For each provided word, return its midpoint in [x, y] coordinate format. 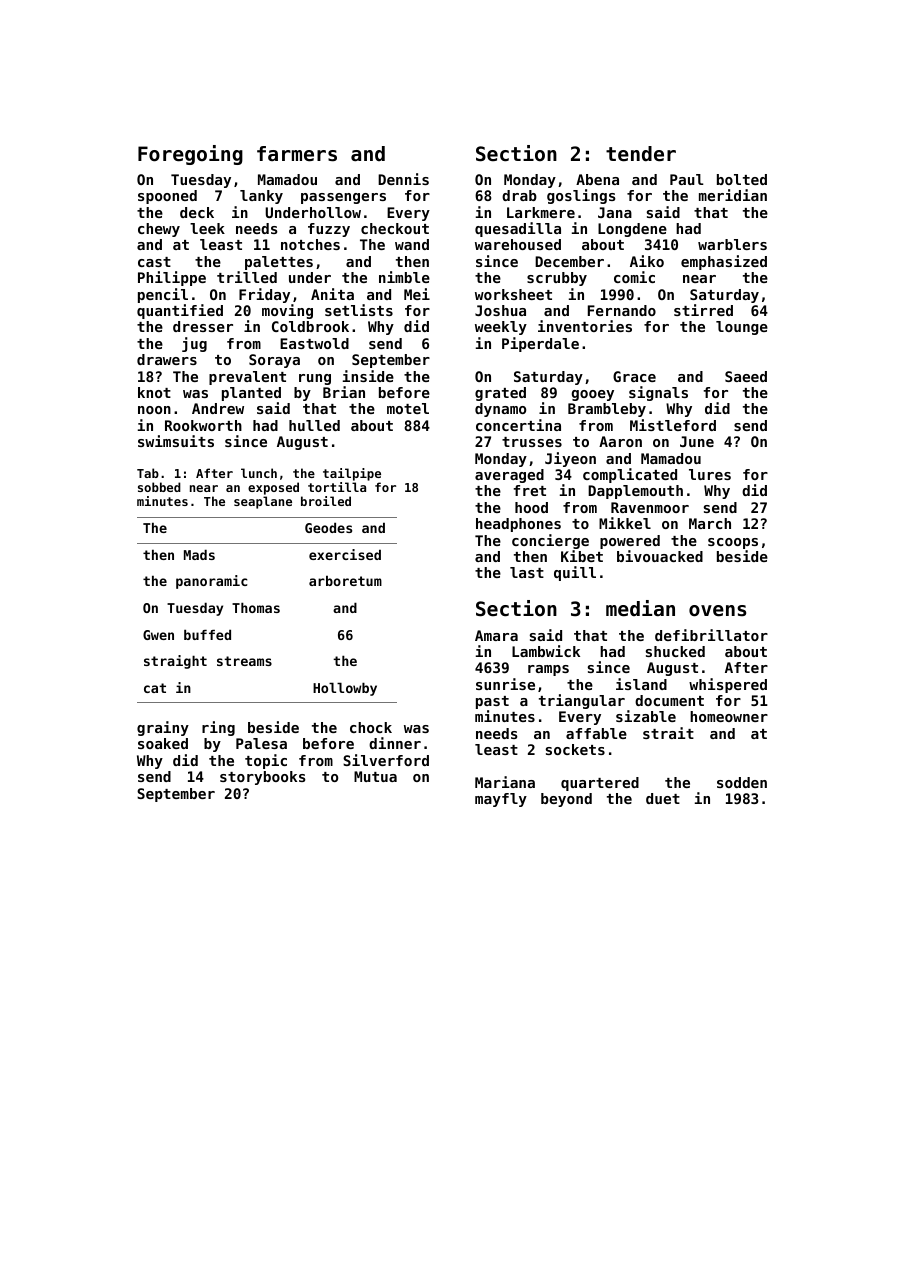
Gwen [158, 635]
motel [408, 408]
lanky [261, 197]
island [641, 684]
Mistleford [673, 425]
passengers [343, 198]
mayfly [501, 800]
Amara [496, 635]
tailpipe [352, 474]
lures [710, 474]
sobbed [159, 487]
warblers [732, 244]
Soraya [274, 361]
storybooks [263, 778]
